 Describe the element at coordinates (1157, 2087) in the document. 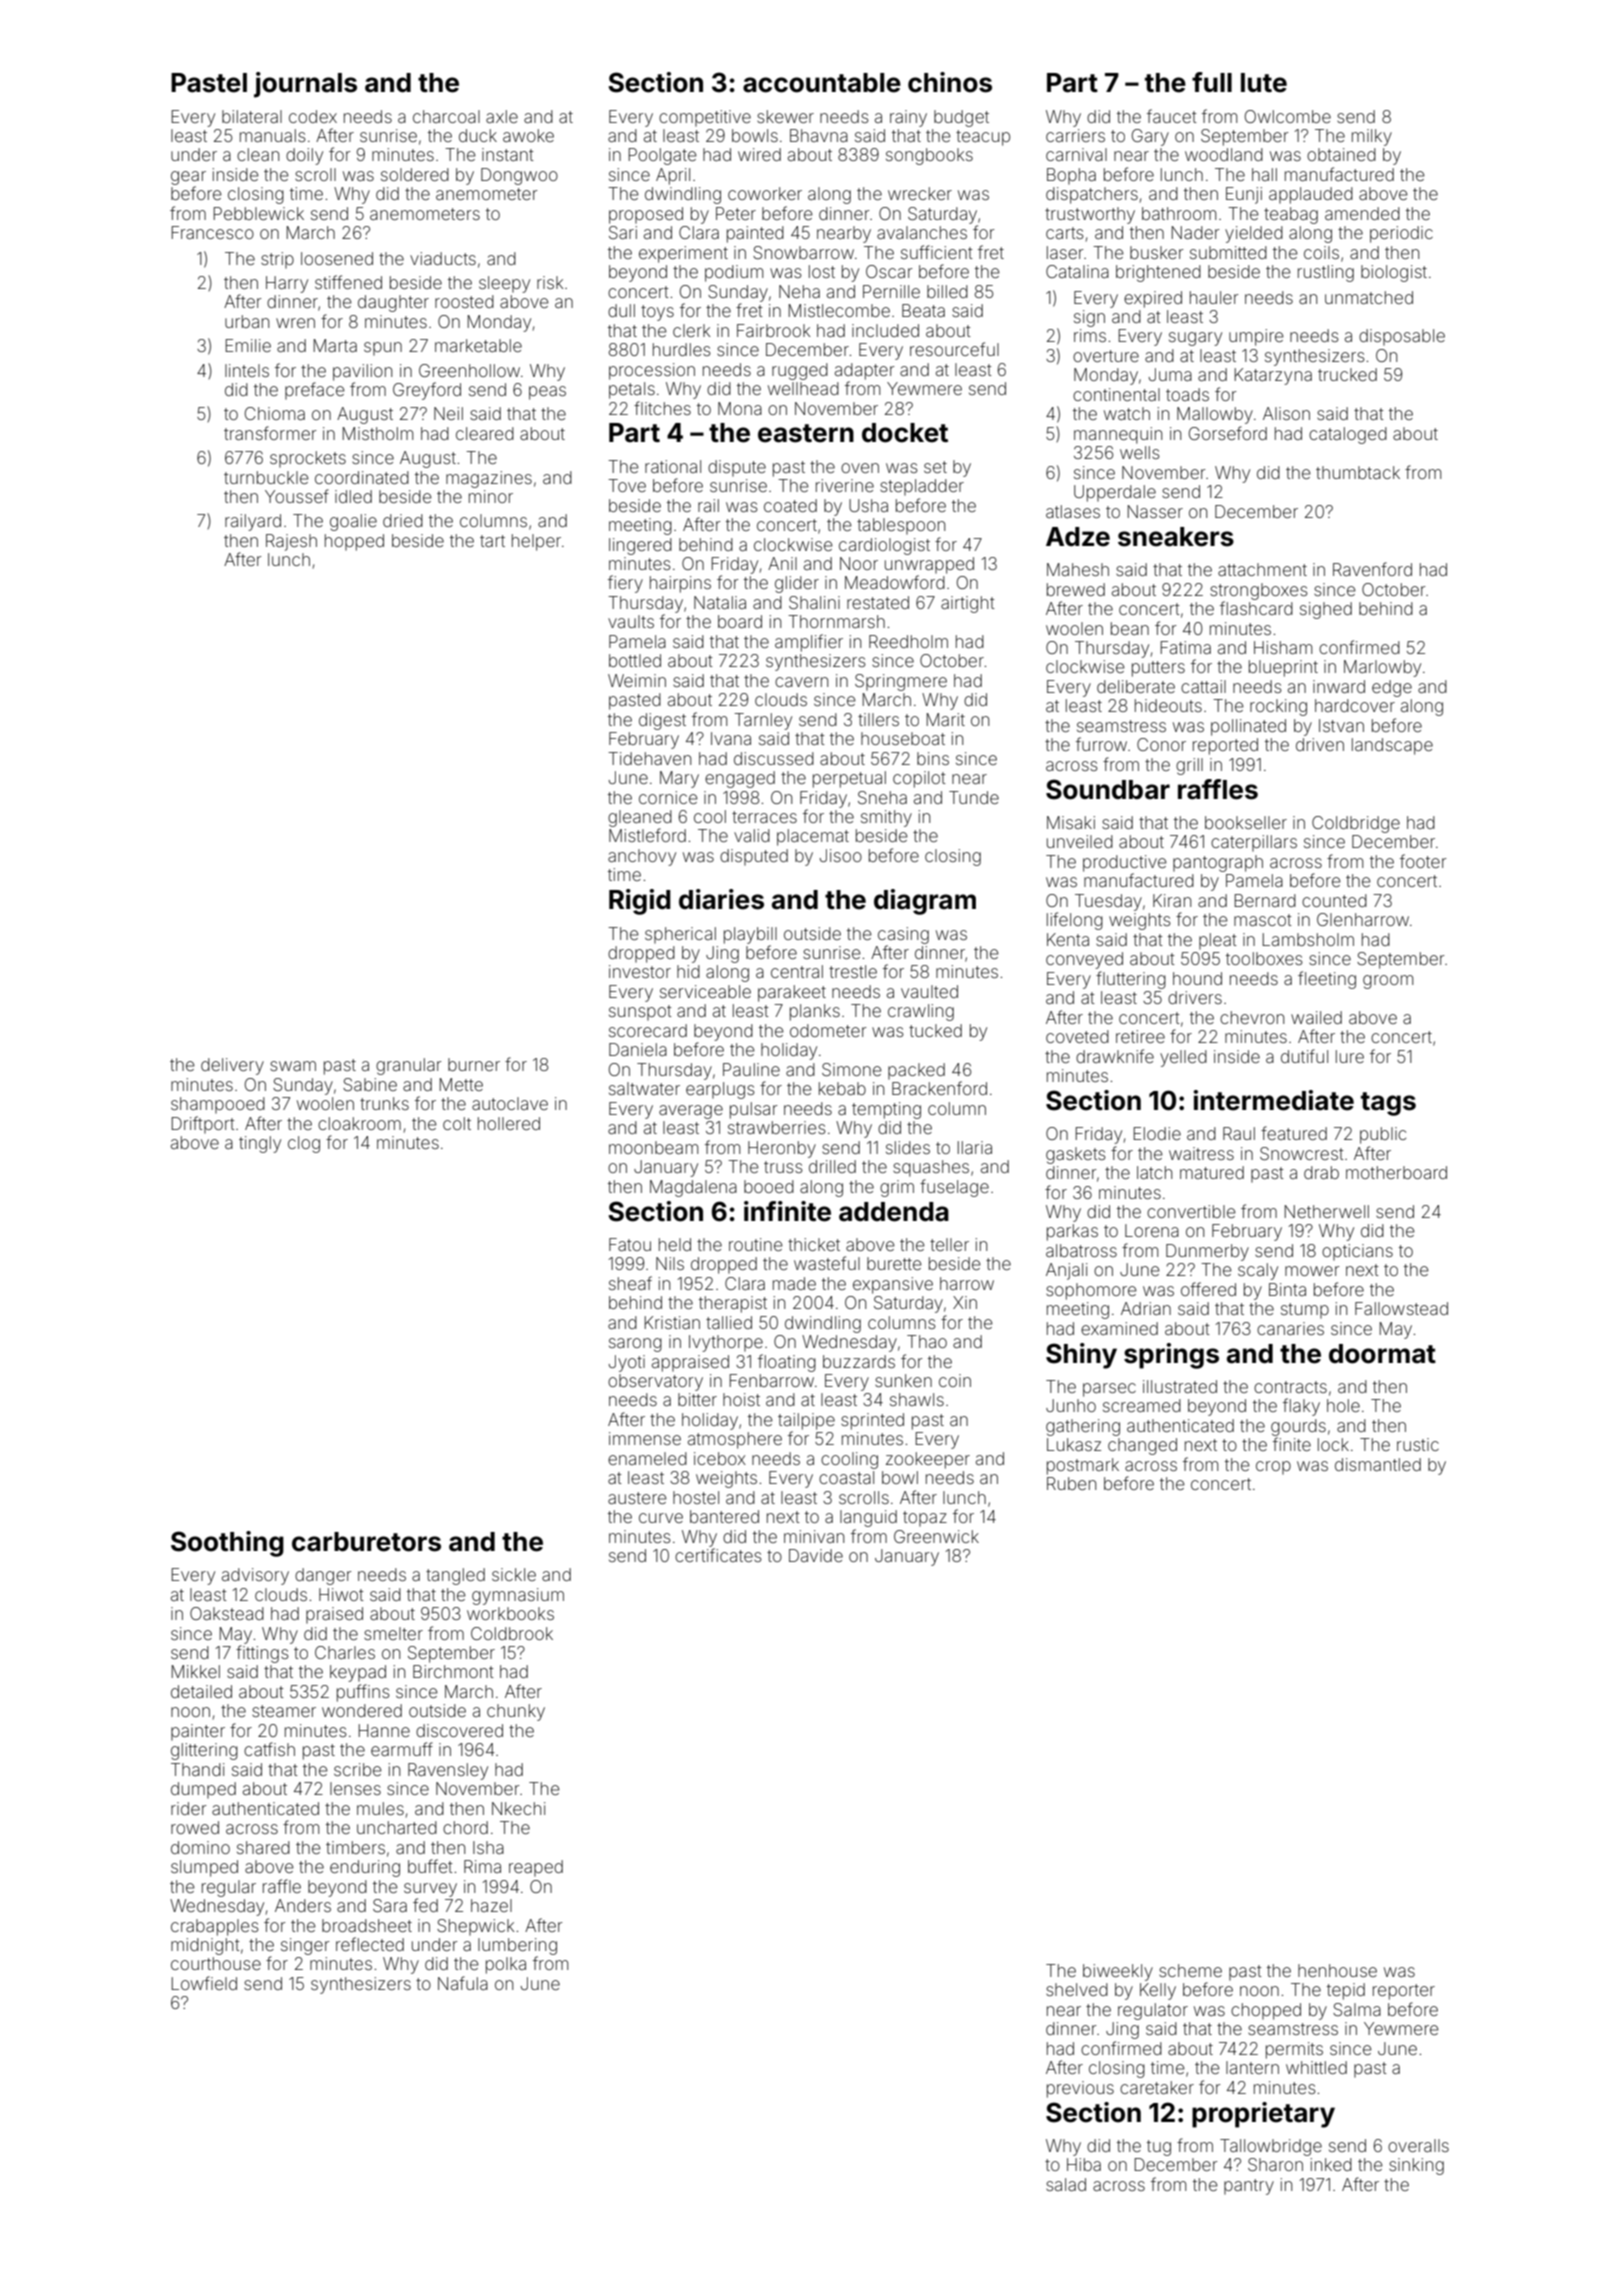

I see `caretaker` at that location.
